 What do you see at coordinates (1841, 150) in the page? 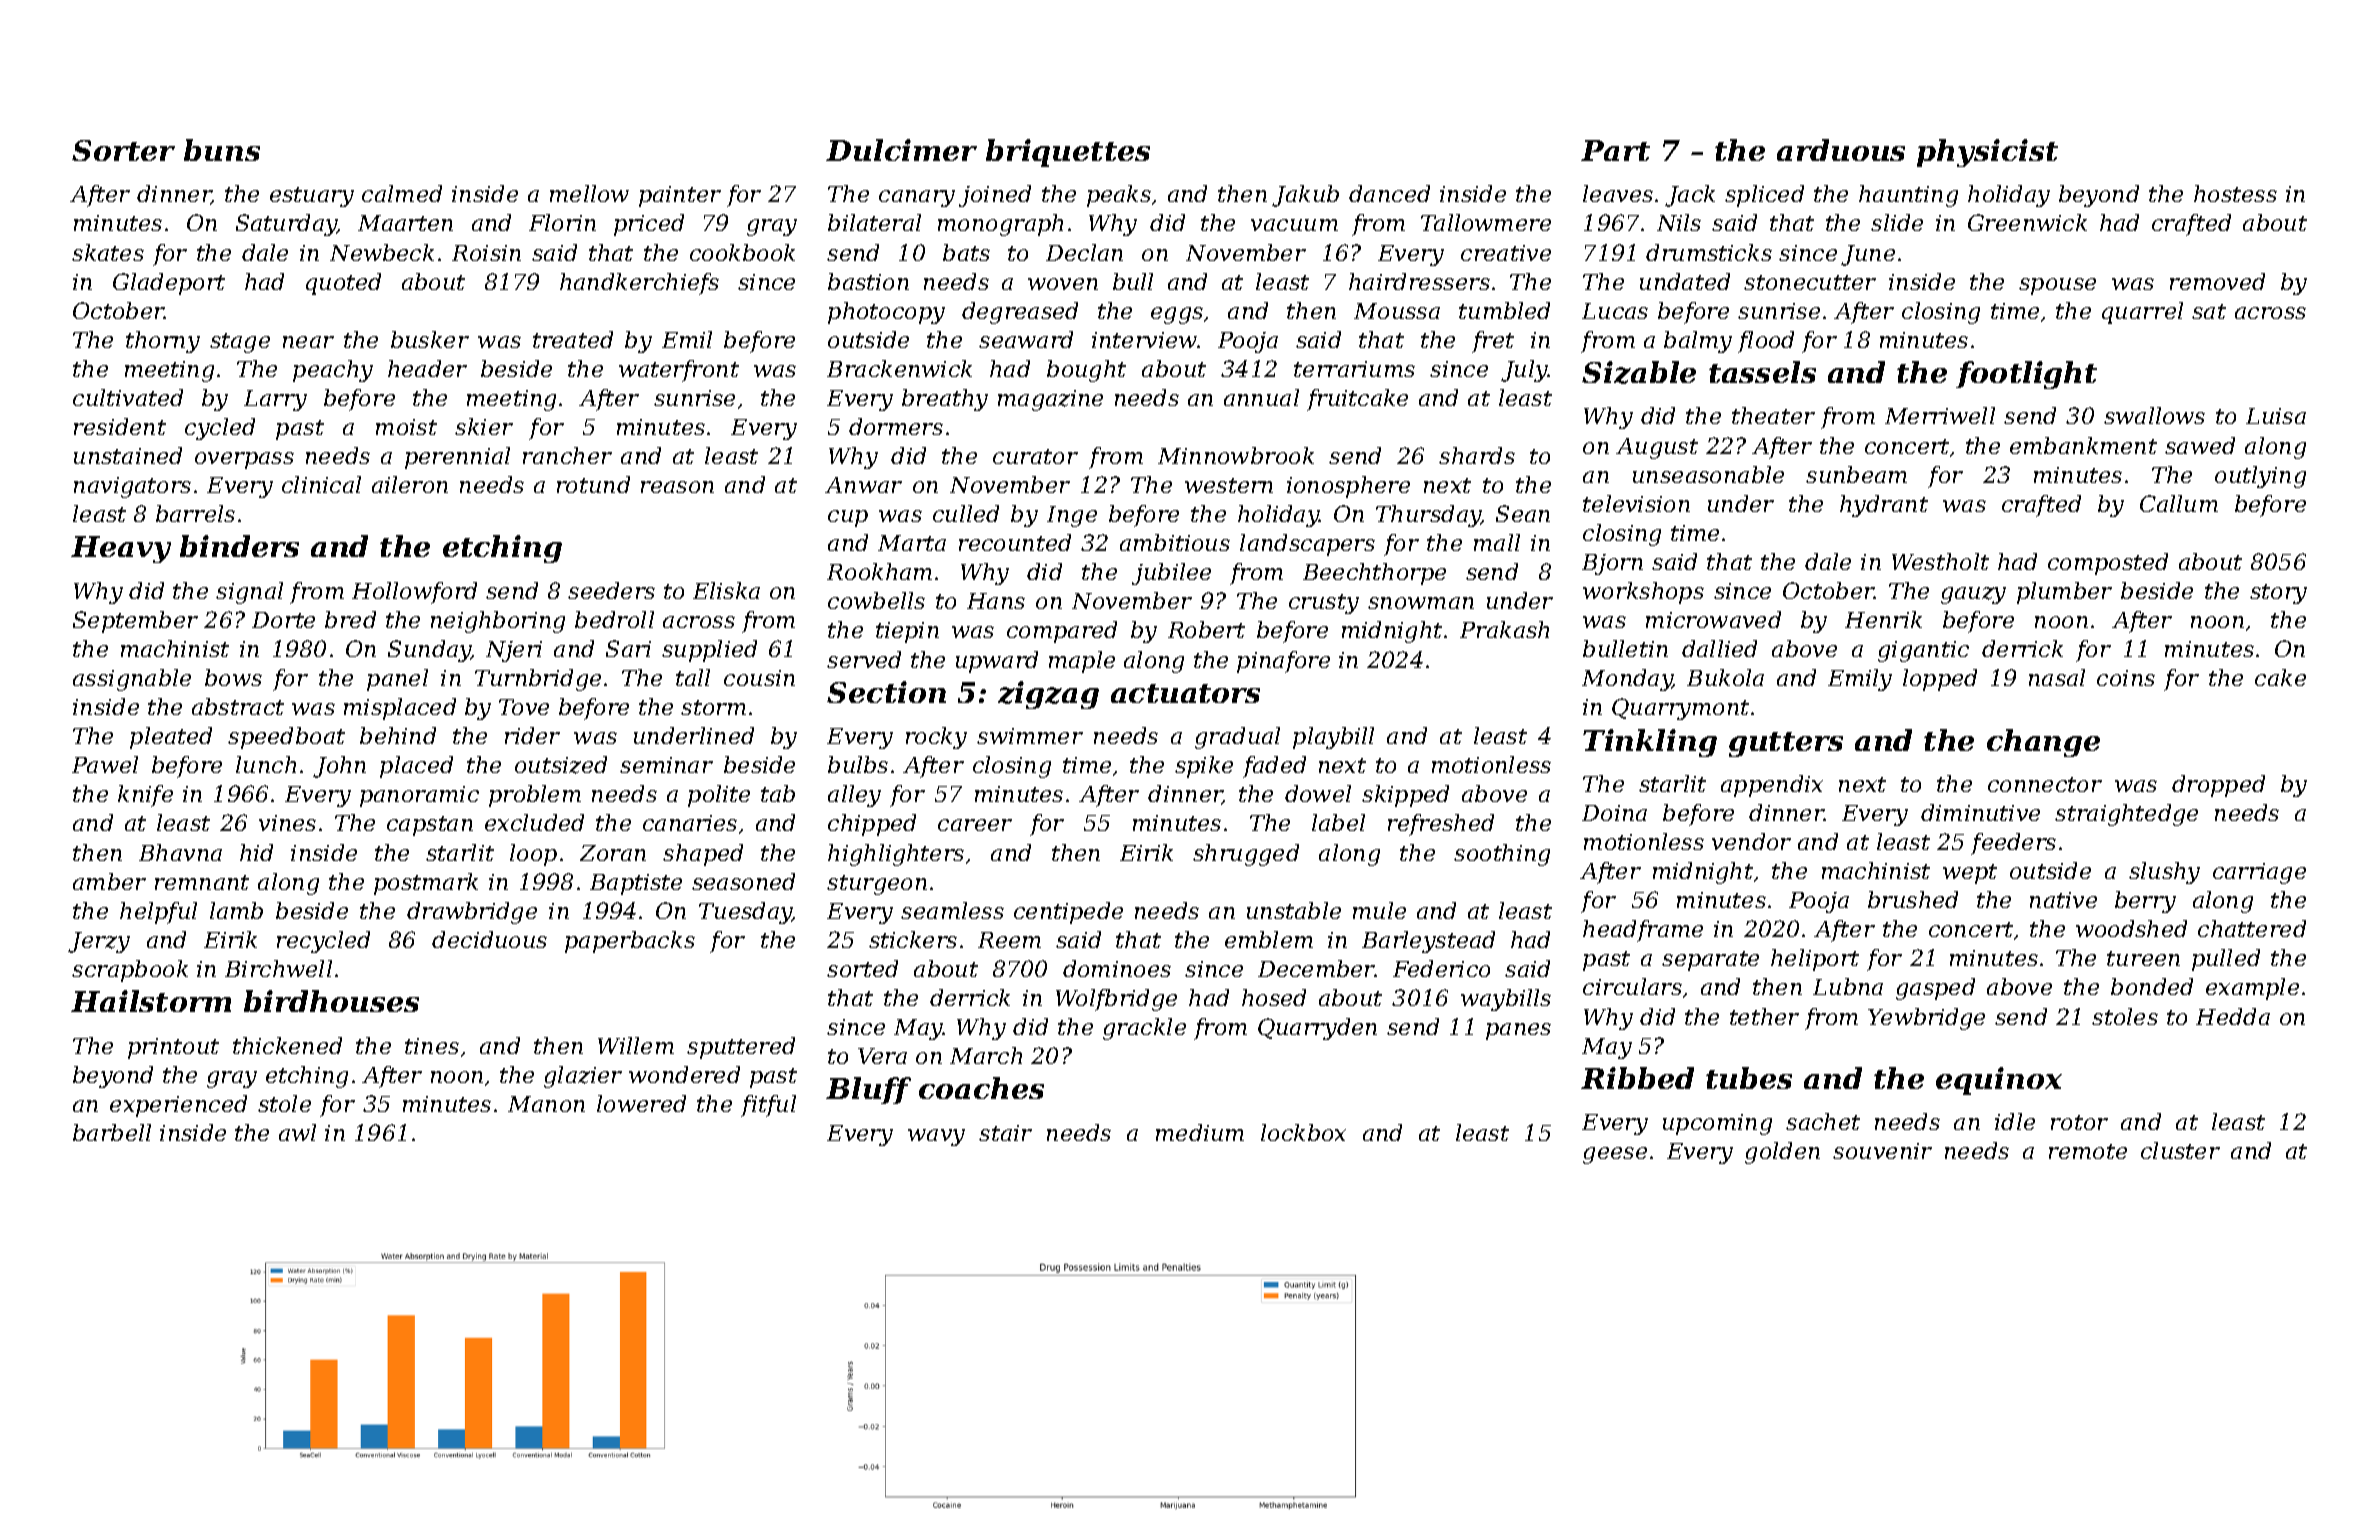
I see `arduous` at bounding box center [1841, 150].
